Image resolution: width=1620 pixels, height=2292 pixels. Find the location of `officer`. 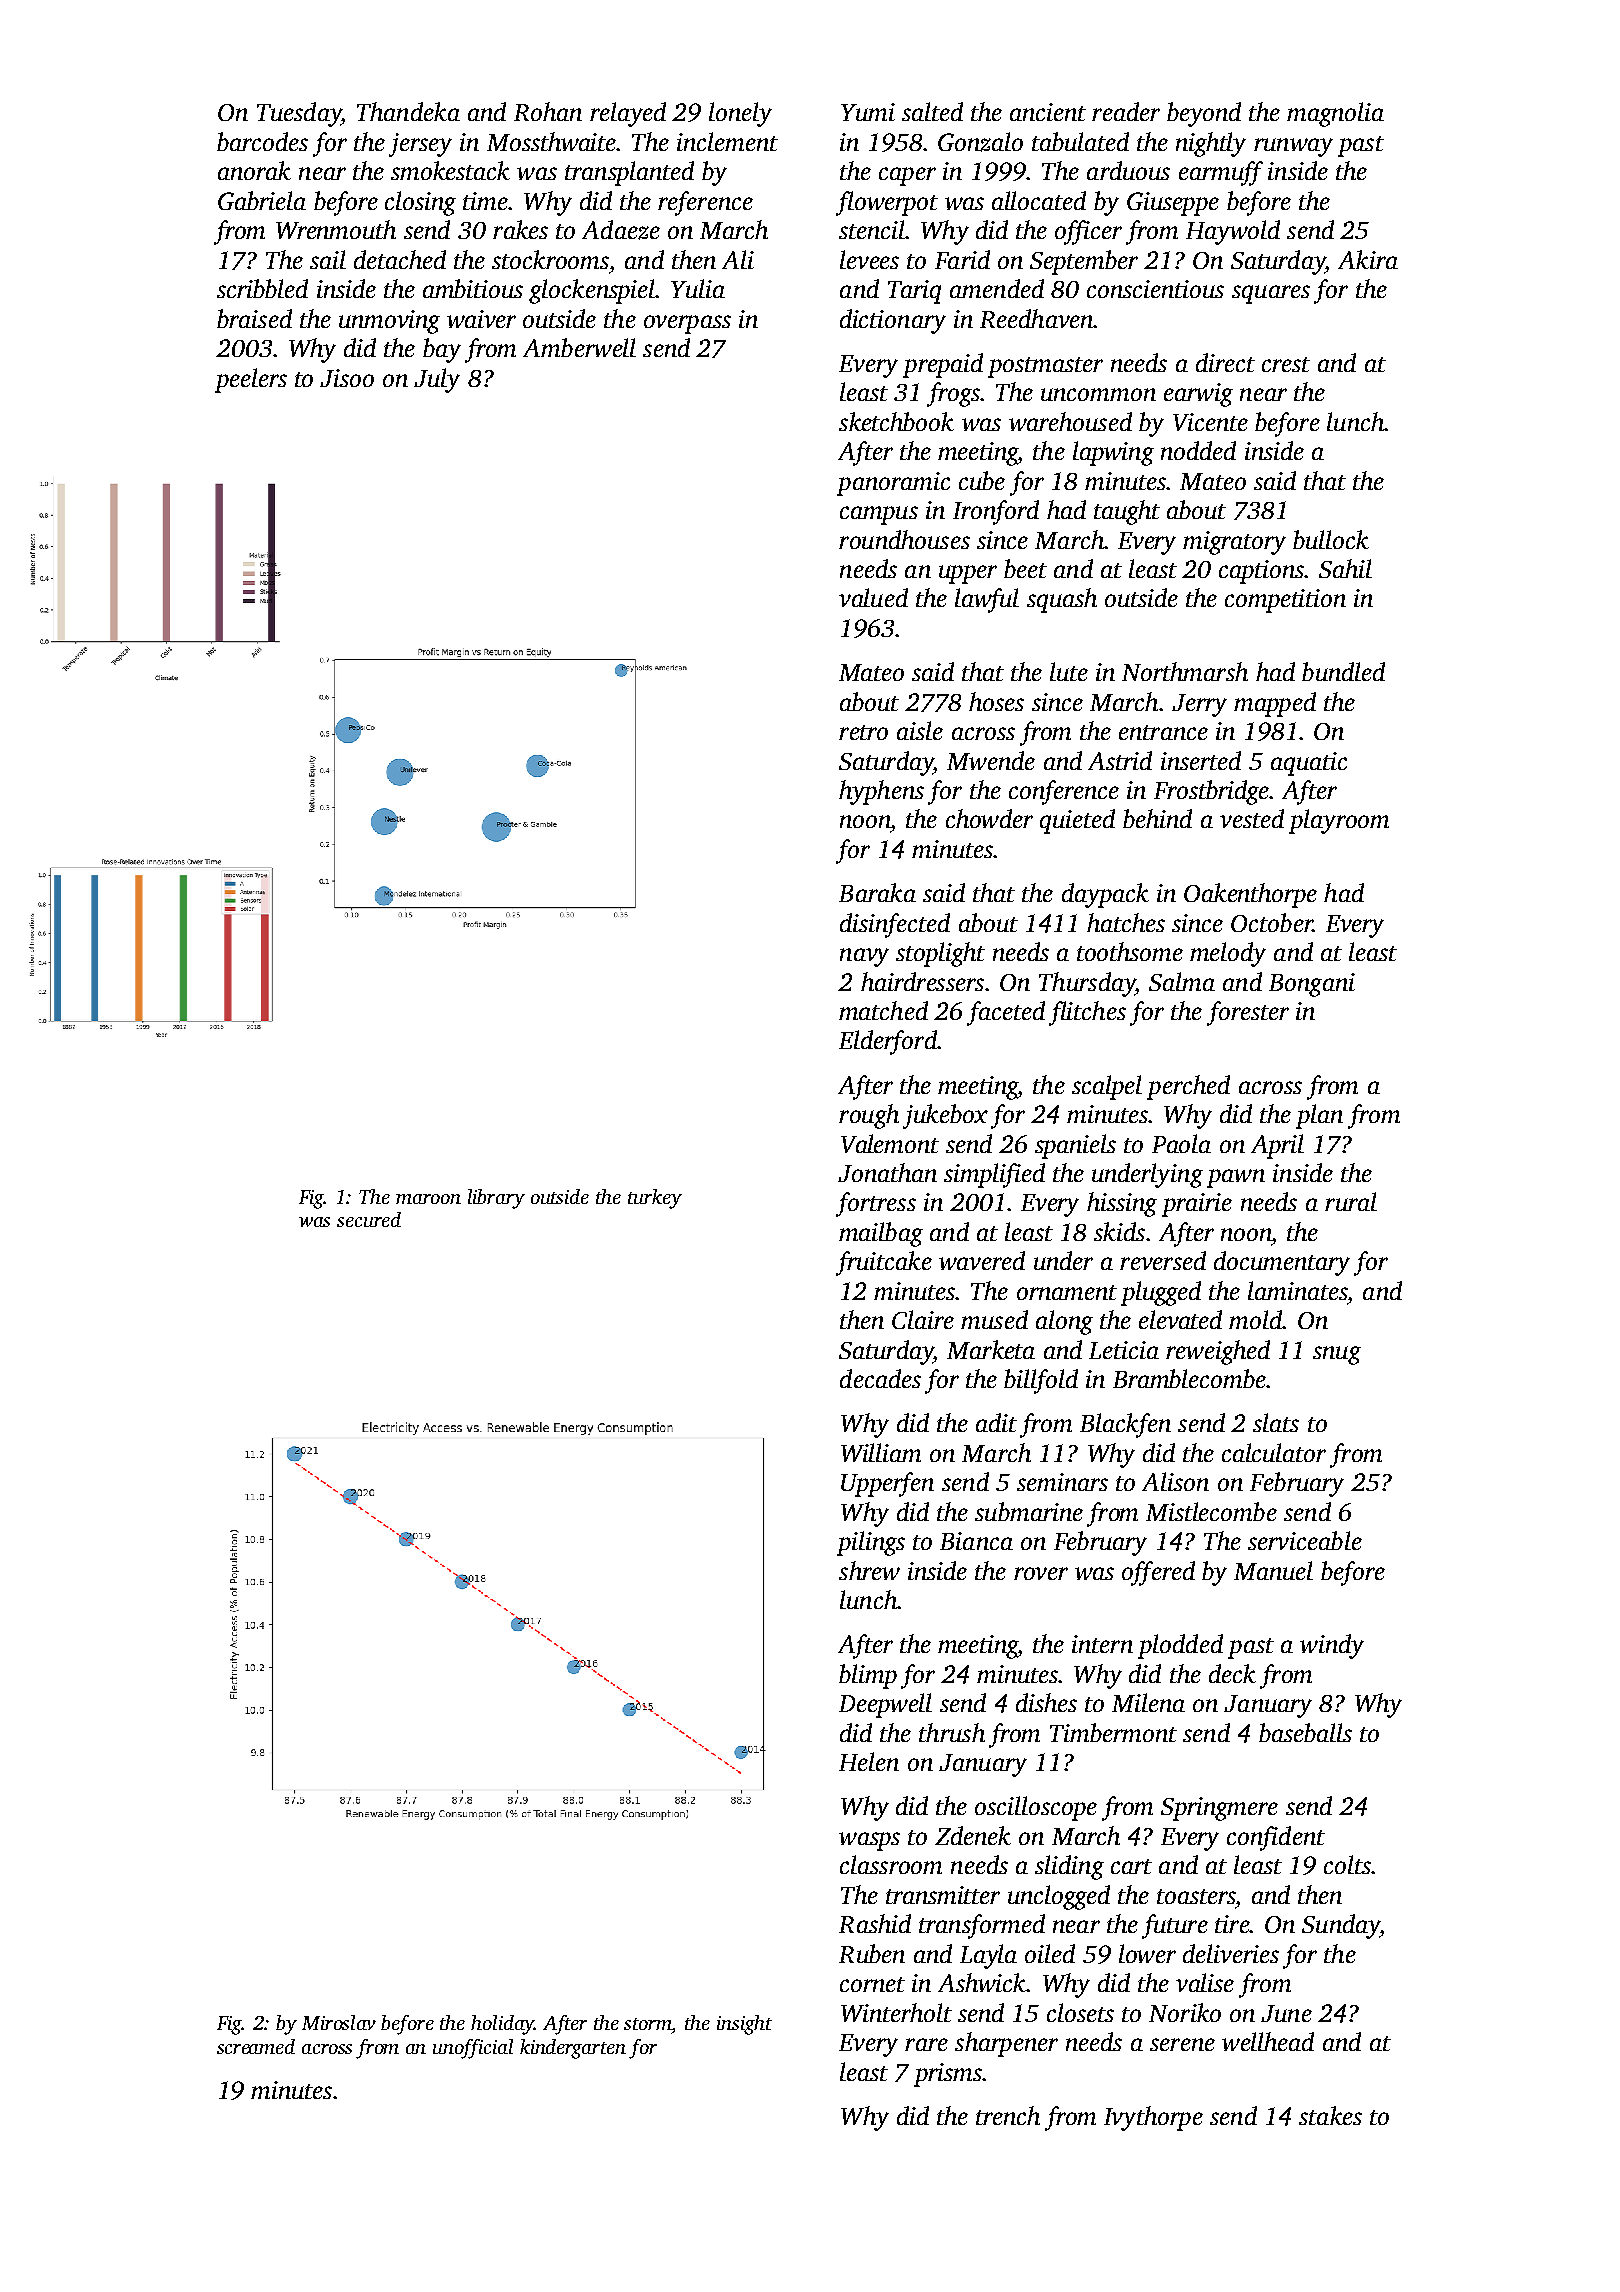

officer is located at coordinates (1088, 232).
